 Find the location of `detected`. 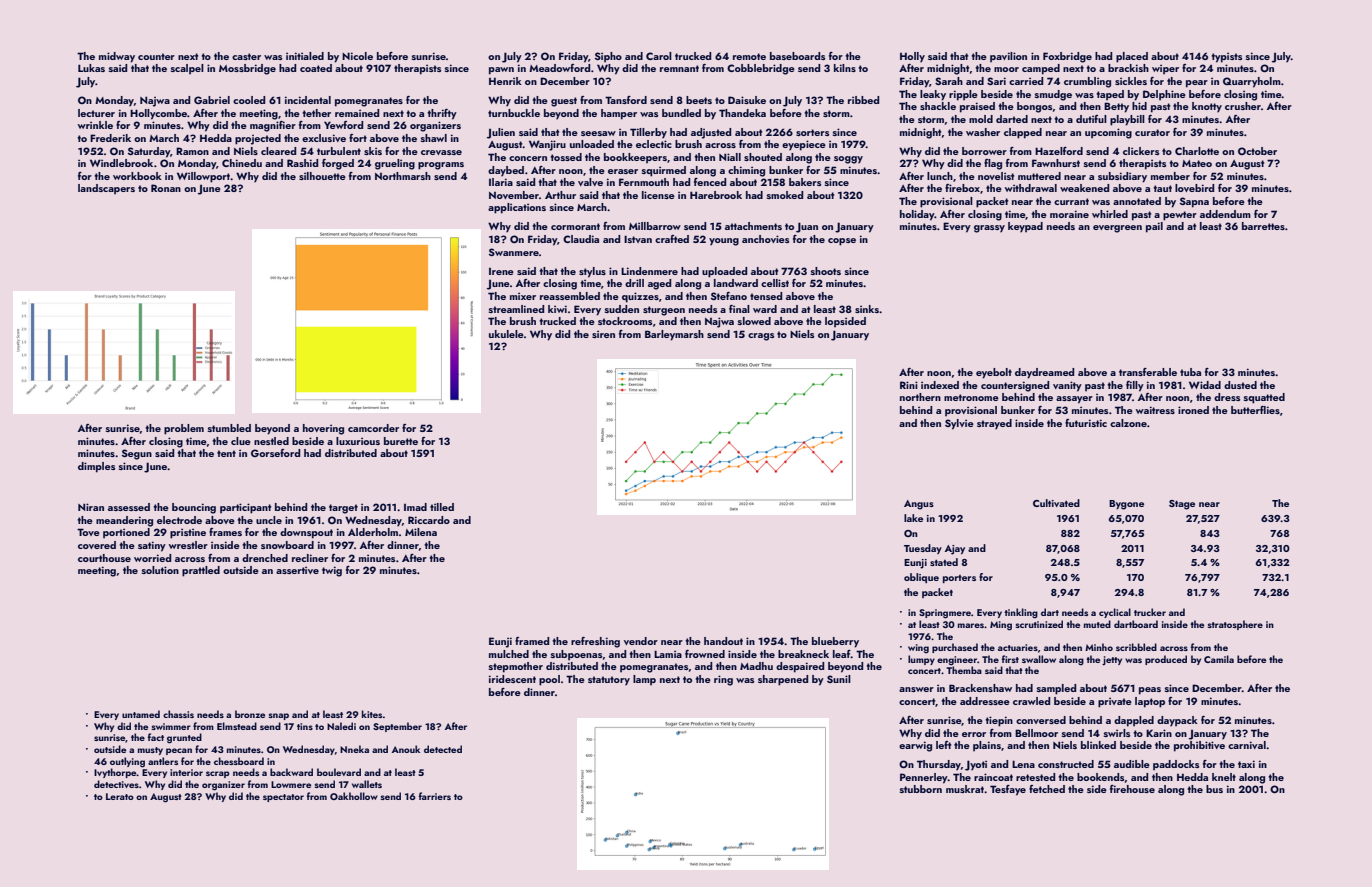

detected is located at coordinates (443, 749).
